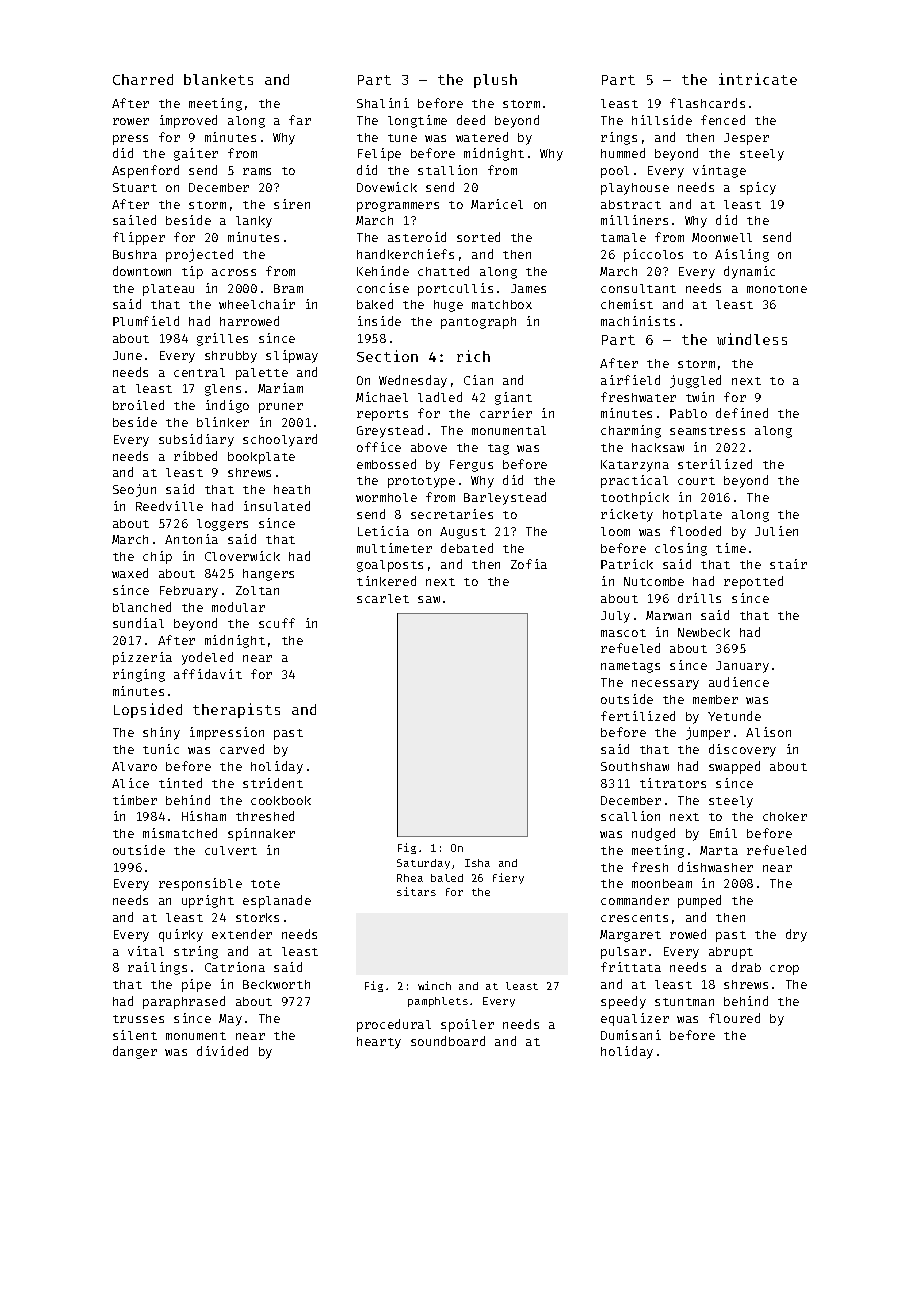 Image resolution: width=924 pixels, height=1308 pixels. What do you see at coordinates (495, 81) in the screenshot?
I see `plush` at bounding box center [495, 81].
